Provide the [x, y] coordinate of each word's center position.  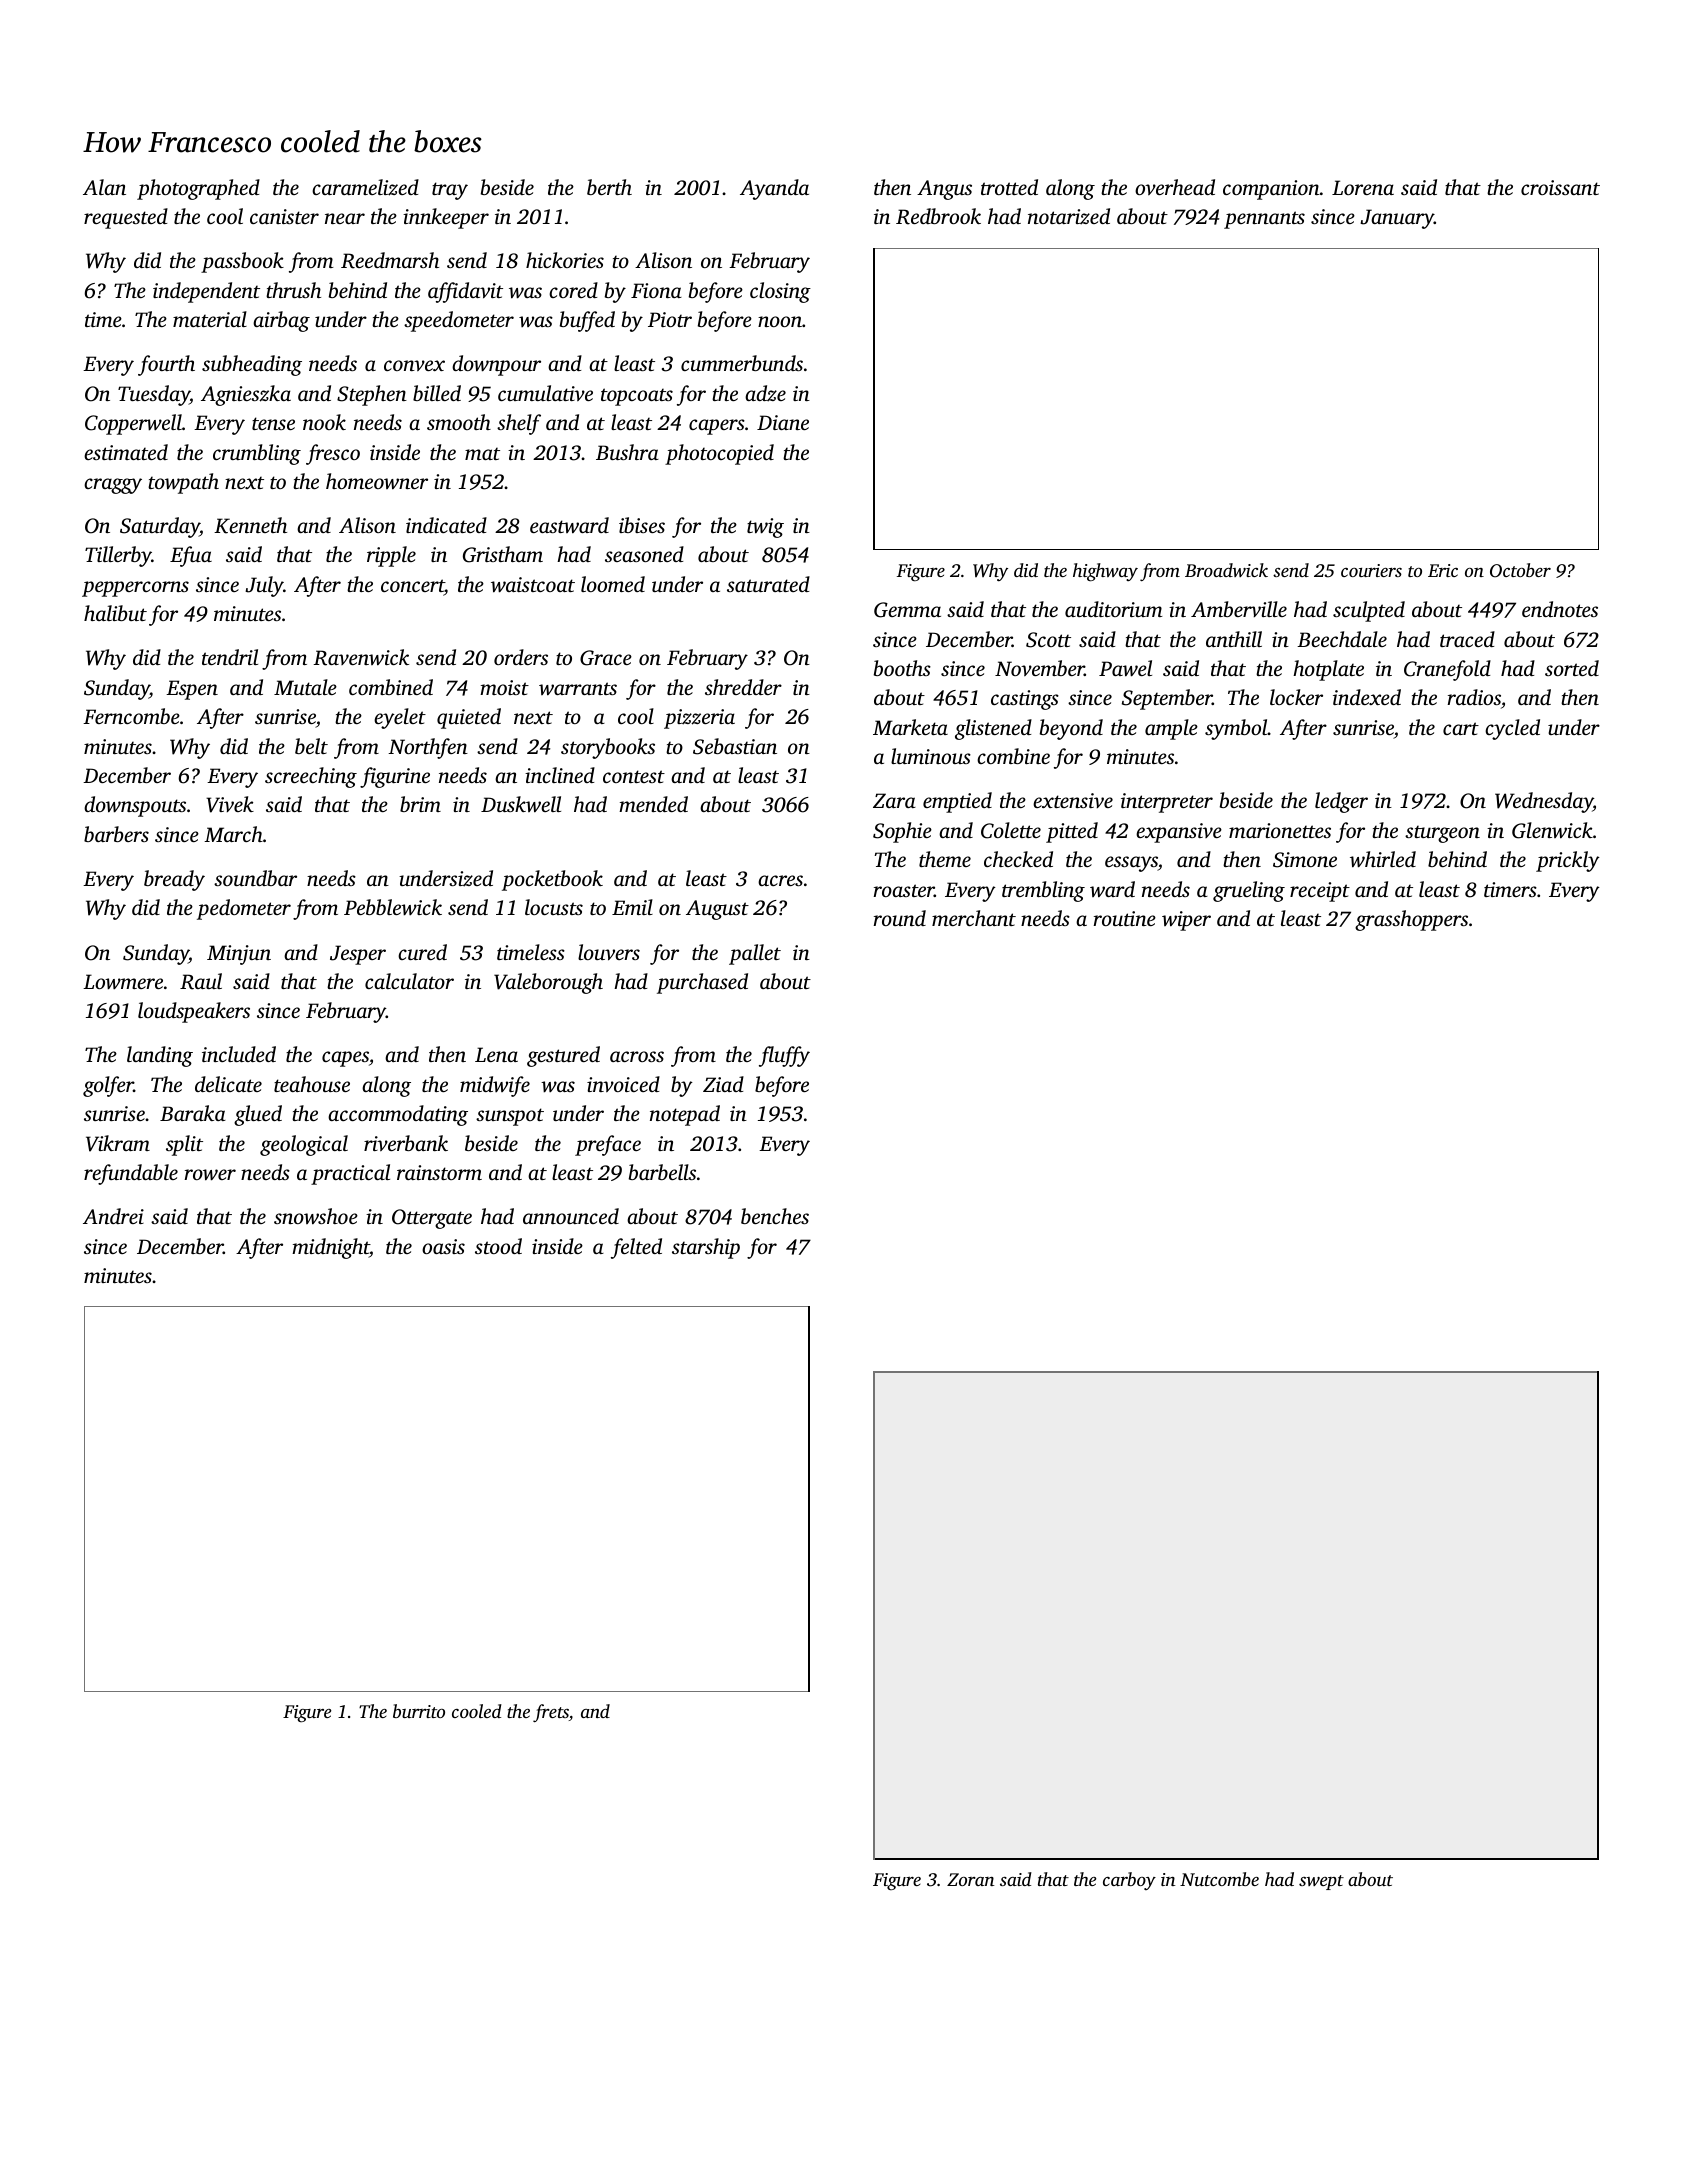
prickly [1568, 861]
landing [160, 1056]
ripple [391, 556]
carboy [1129, 1881]
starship [706, 1248]
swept [1321, 1882]
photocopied [719, 454]
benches [775, 1216]
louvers [609, 952]
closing [780, 292]
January [1397, 219]
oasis [443, 1246]
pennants [1264, 220]
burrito [419, 1711]
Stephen [372, 395]
